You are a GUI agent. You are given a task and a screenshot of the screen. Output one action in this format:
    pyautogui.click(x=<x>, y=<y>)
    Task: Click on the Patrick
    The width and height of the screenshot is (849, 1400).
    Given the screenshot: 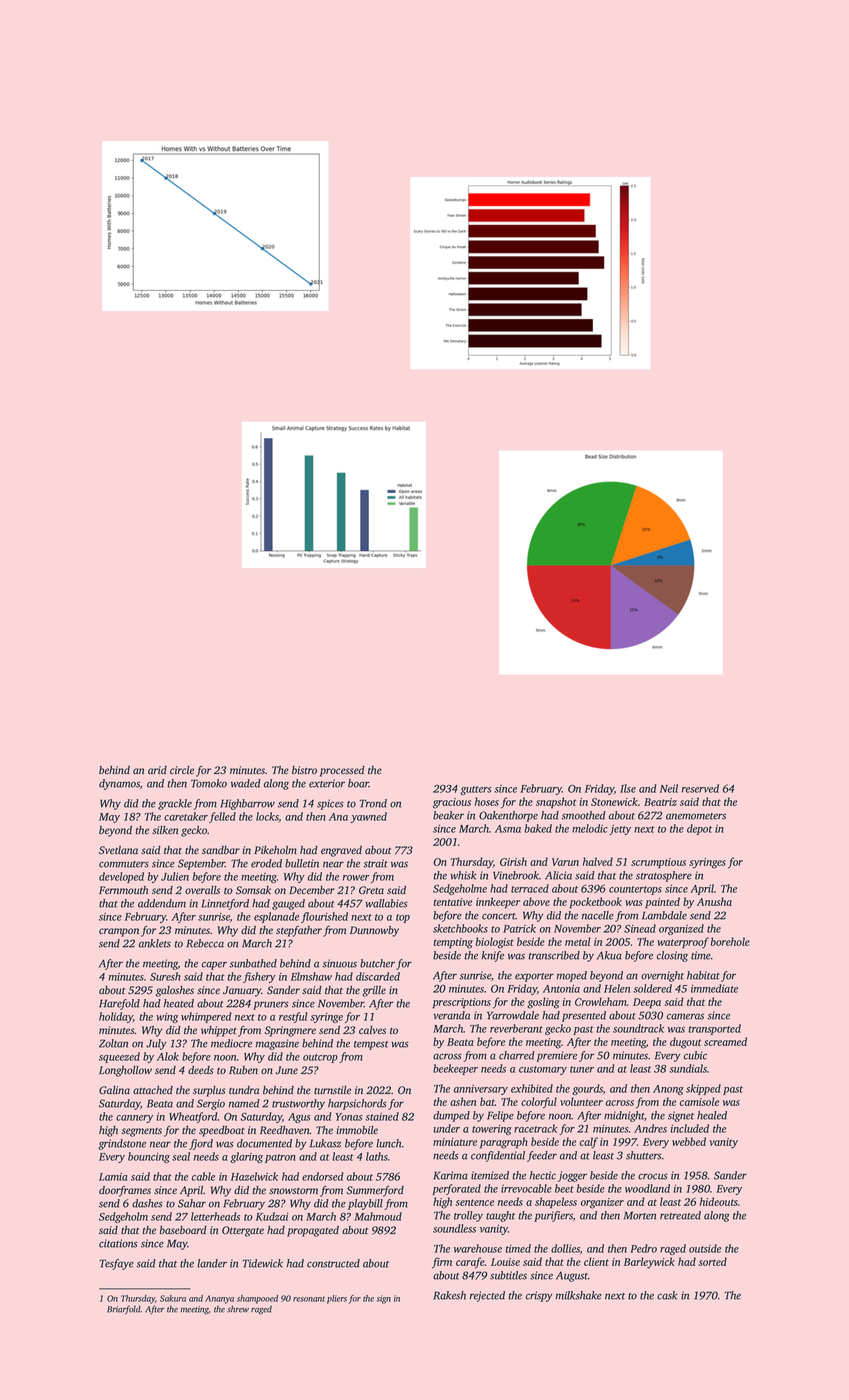 What is the action you would take?
    pyautogui.click(x=519, y=928)
